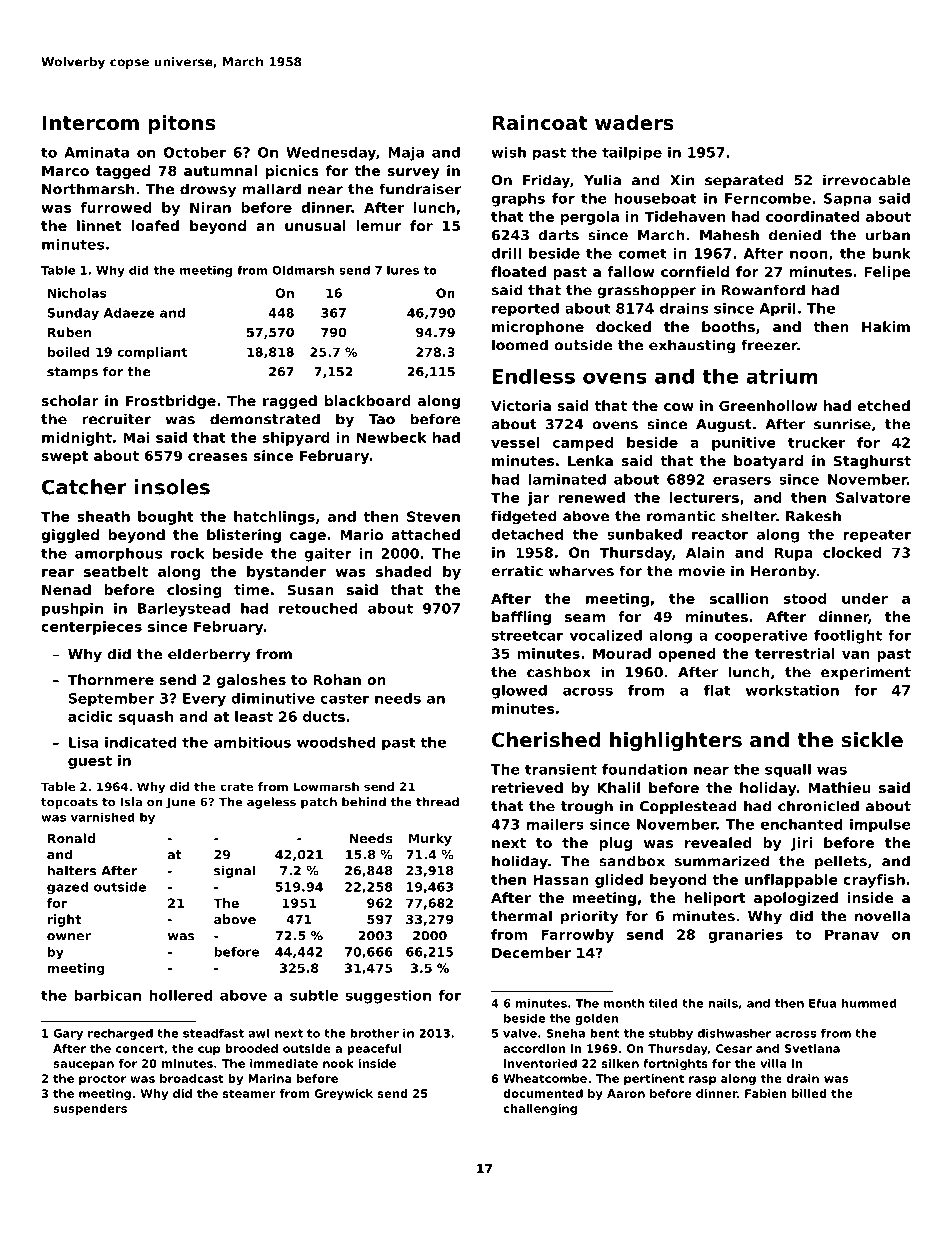 The width and height of the page is (952, 1233). I want to click on Niran, so click(210, 207).
